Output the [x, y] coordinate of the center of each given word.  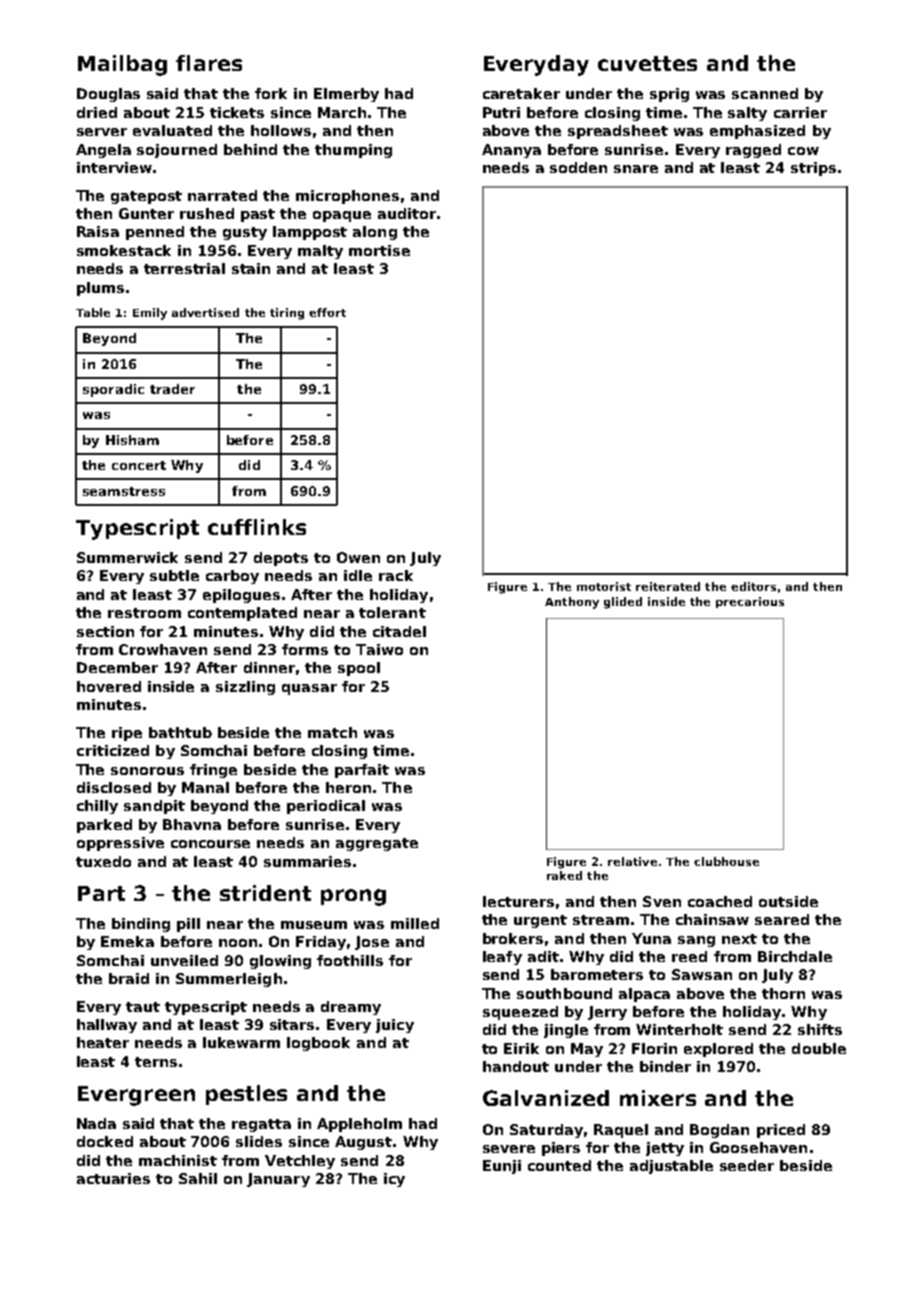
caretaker [521, 93]
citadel [399, 631]
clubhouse [726, 861]
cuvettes [647, 63]
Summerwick [127, 557]
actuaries [113, 1178]
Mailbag [122, 65]
